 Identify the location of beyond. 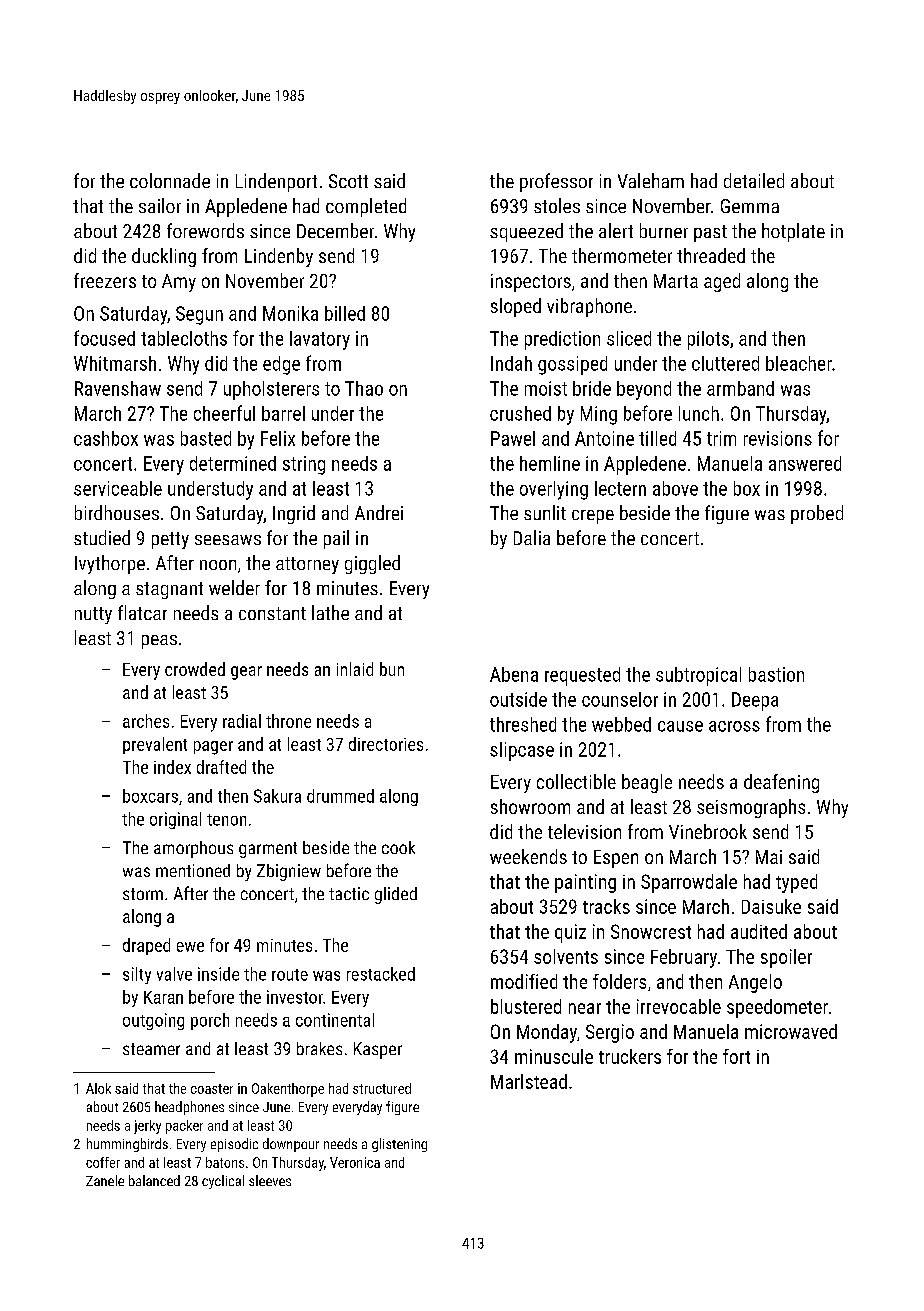
(644, 390).
